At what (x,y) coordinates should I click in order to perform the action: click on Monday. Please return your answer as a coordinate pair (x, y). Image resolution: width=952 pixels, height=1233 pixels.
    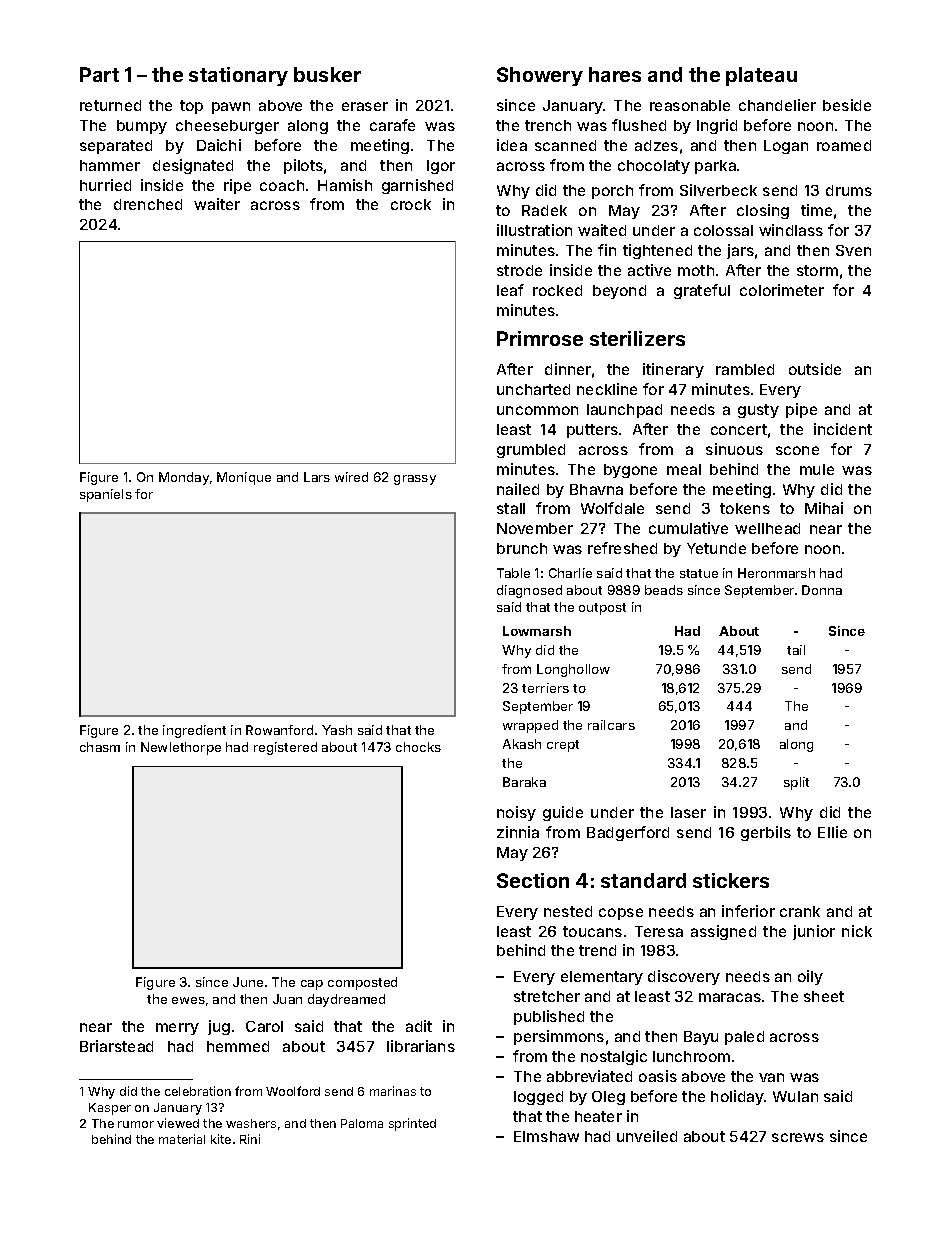
    Looking at the image, I should click on (184, 478).
